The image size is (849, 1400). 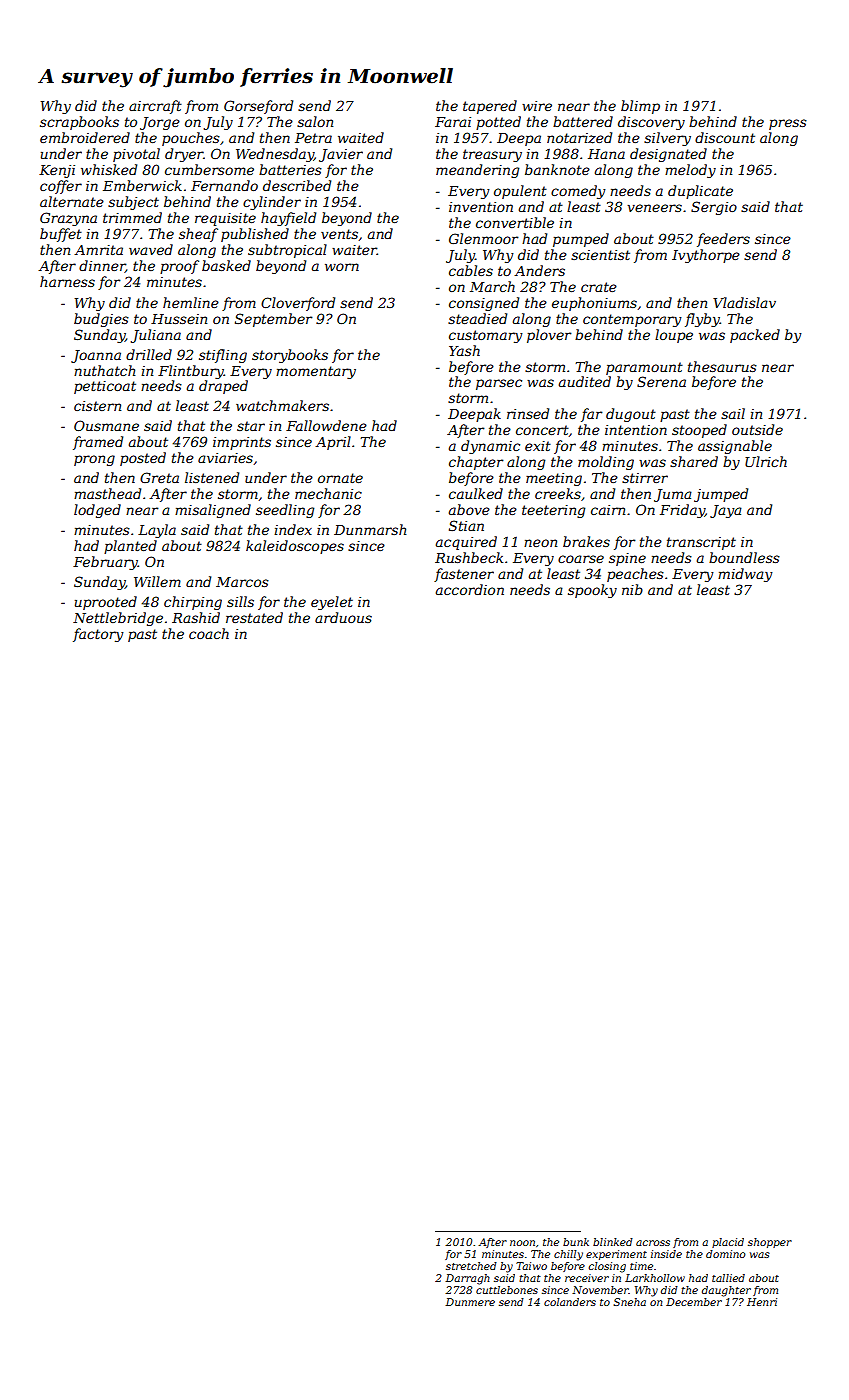 I want to click on cuttlebones, so click(x=507, y=1290).
